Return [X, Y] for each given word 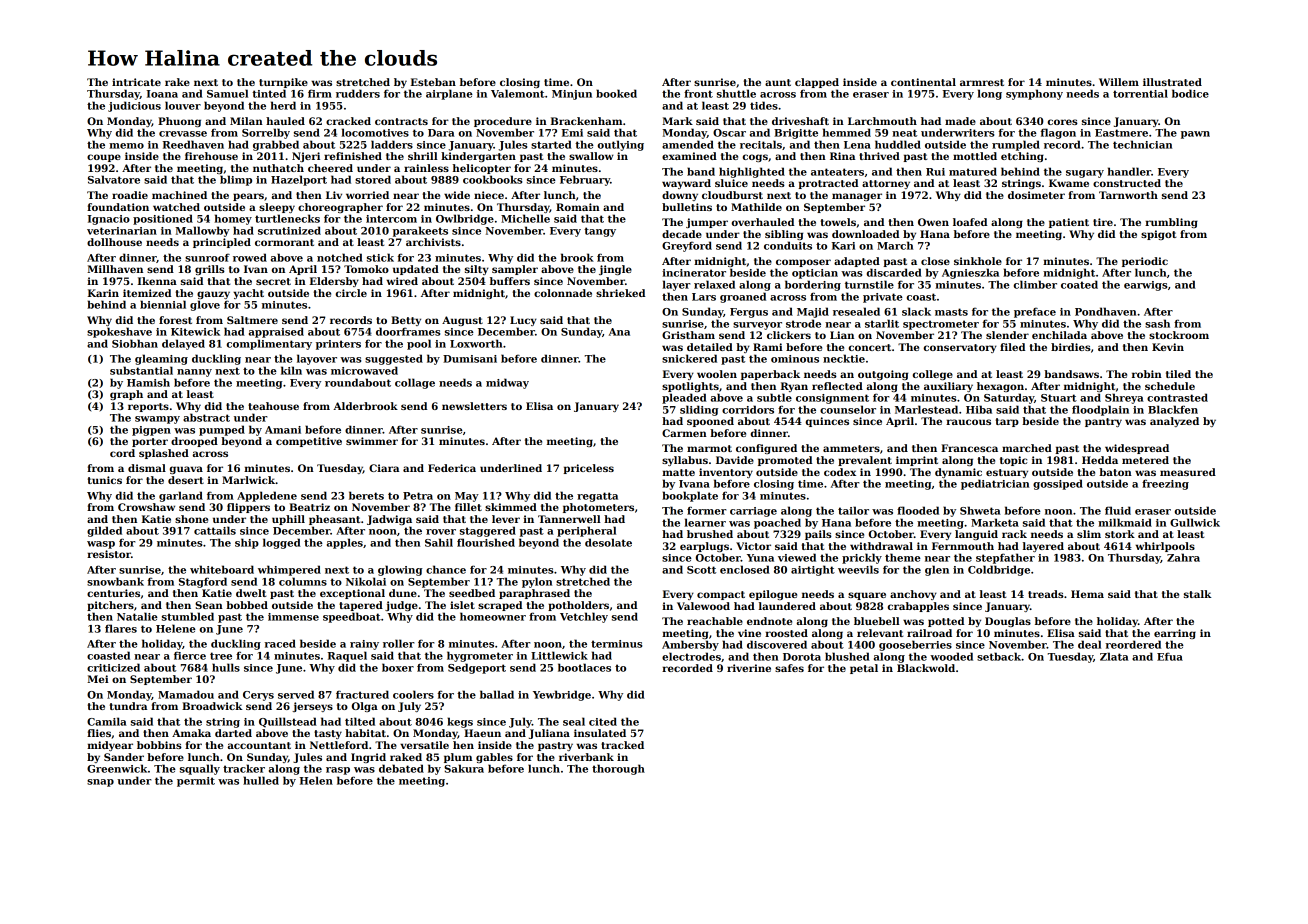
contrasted [1177, 397]
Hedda [1100, 460]
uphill [288, 520]
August [462, 321]
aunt [778, 82]
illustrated [1172, 82]
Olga [365, 707]
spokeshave [119, 332]
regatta [597, 497]
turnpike [283, 83]
